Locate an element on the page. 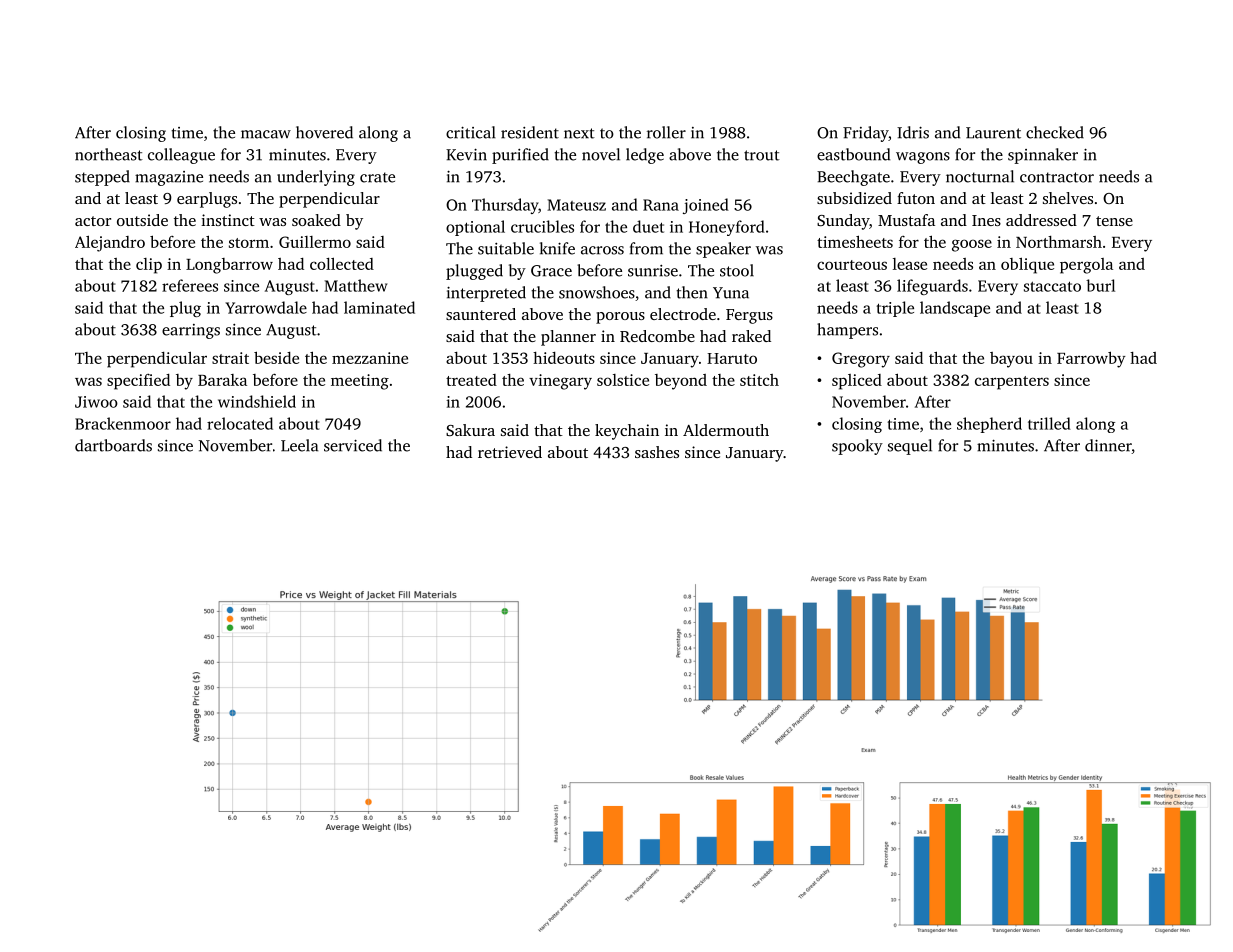 The height and width of the document is (952, 1233). Idris is located at coordinates (913, 132).
